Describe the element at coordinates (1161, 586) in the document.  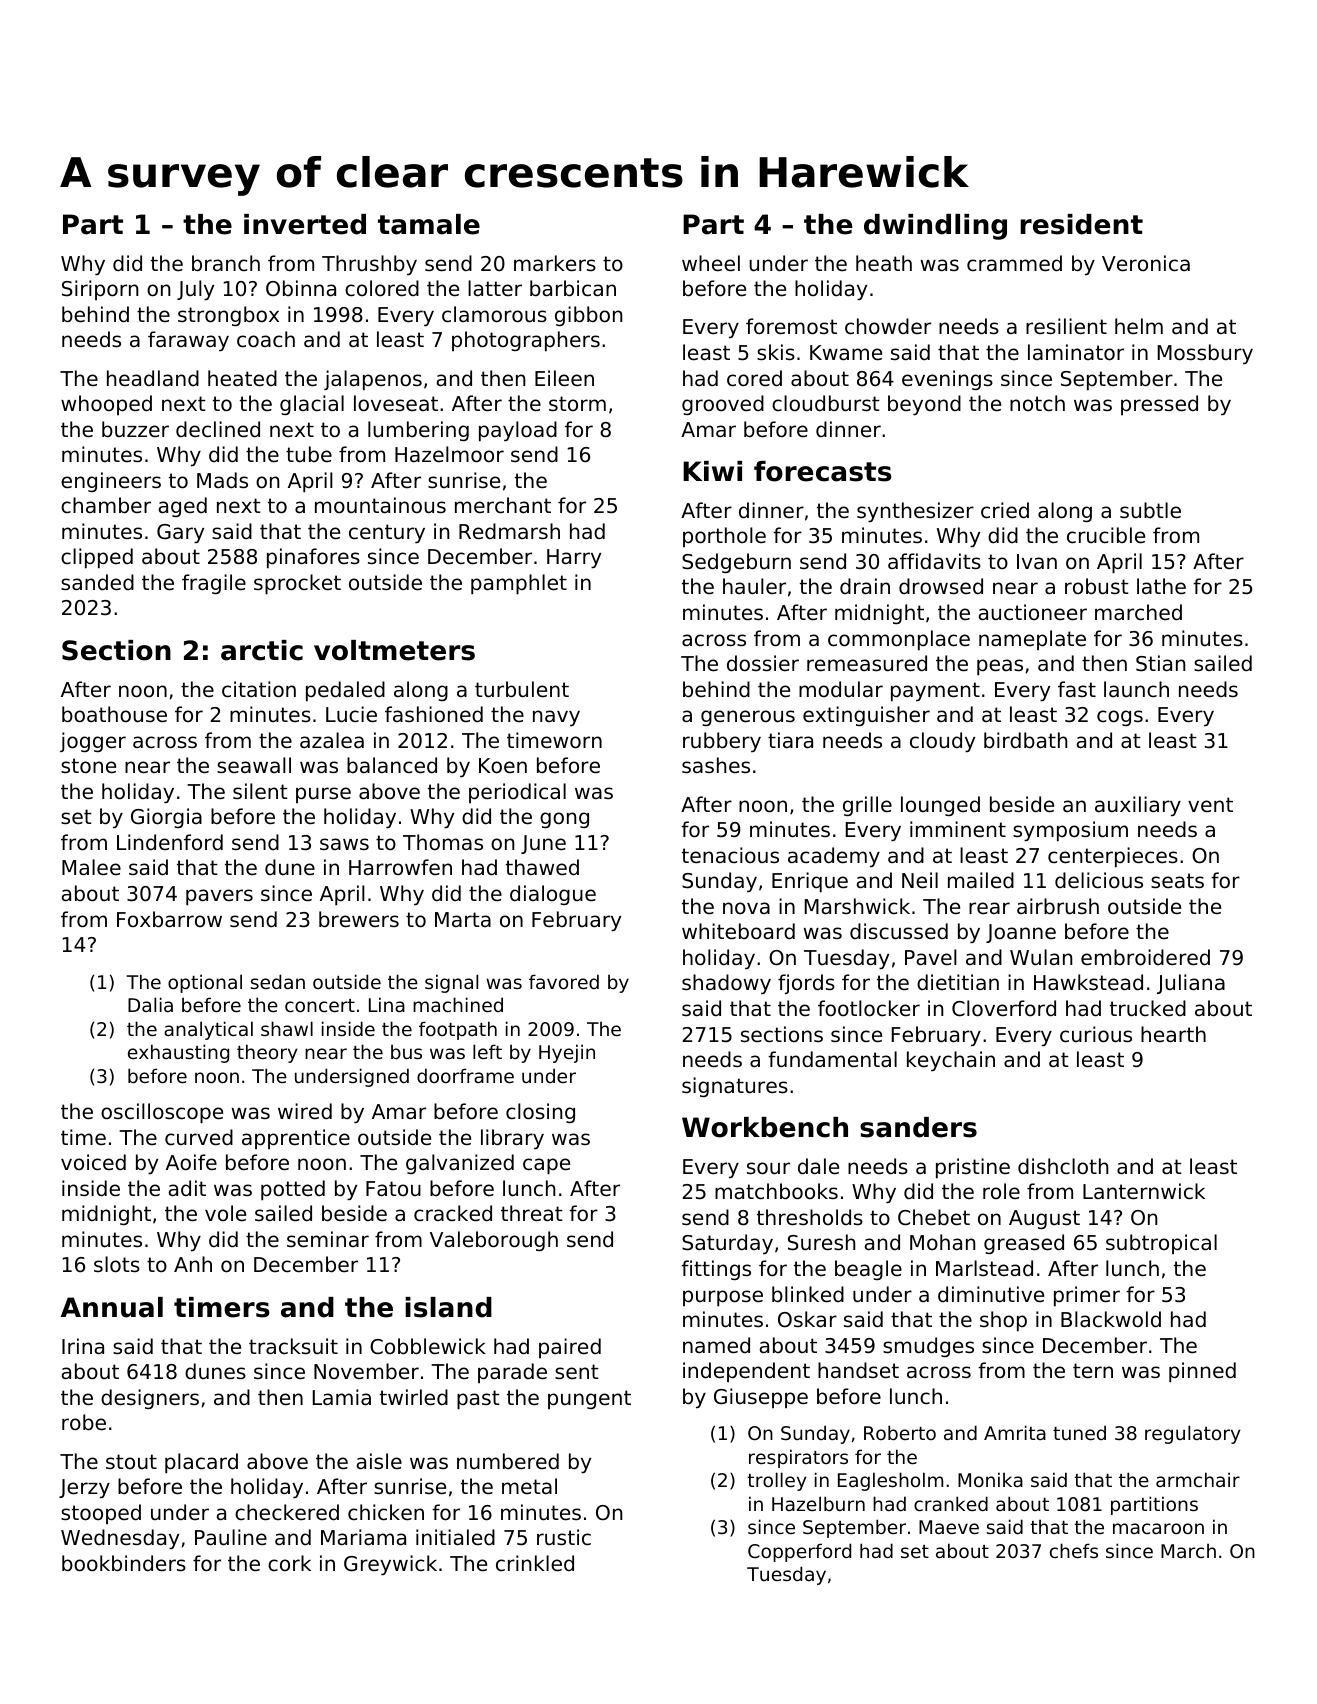
I see `lathe` at that location.
